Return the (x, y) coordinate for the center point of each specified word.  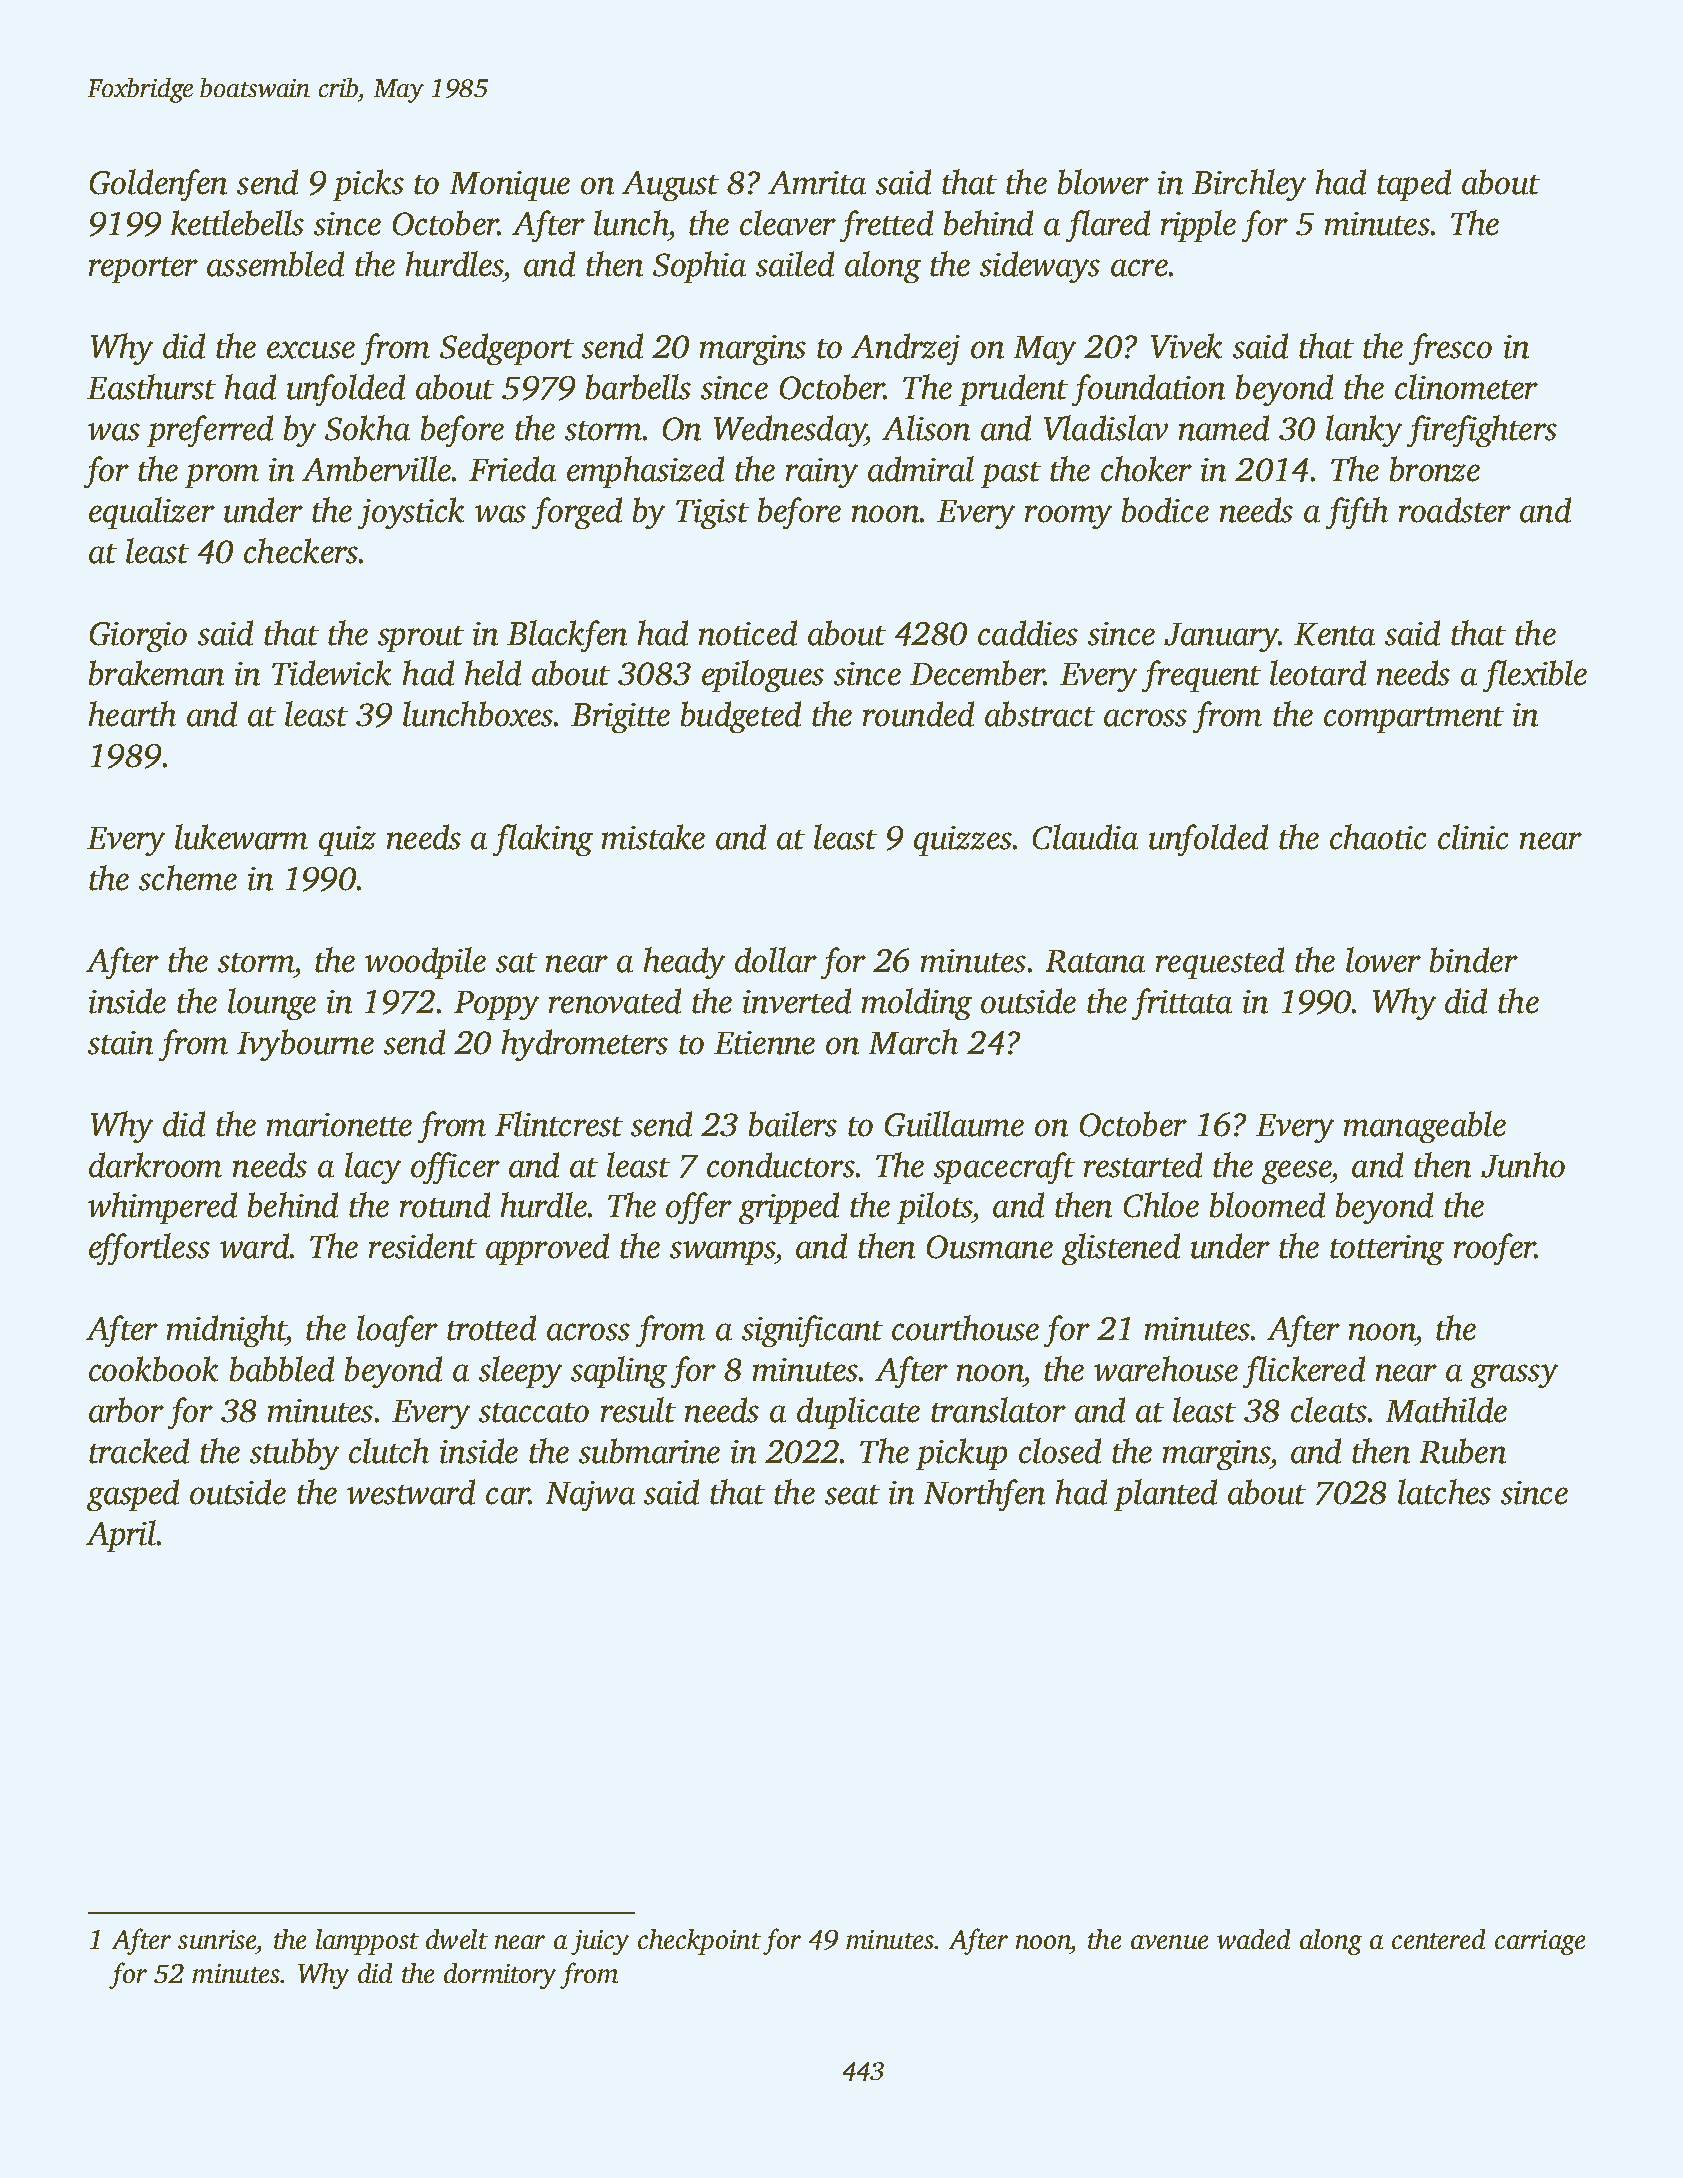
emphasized (645, 472)
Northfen (984, 1495)
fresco (1450, 349)
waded (1253, 1939)
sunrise (217, 1939)
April (121, 1536)
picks (368, 185)
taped (1414, 185)
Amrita (817, 183)
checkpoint (699, 1942)
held (493, 673)
